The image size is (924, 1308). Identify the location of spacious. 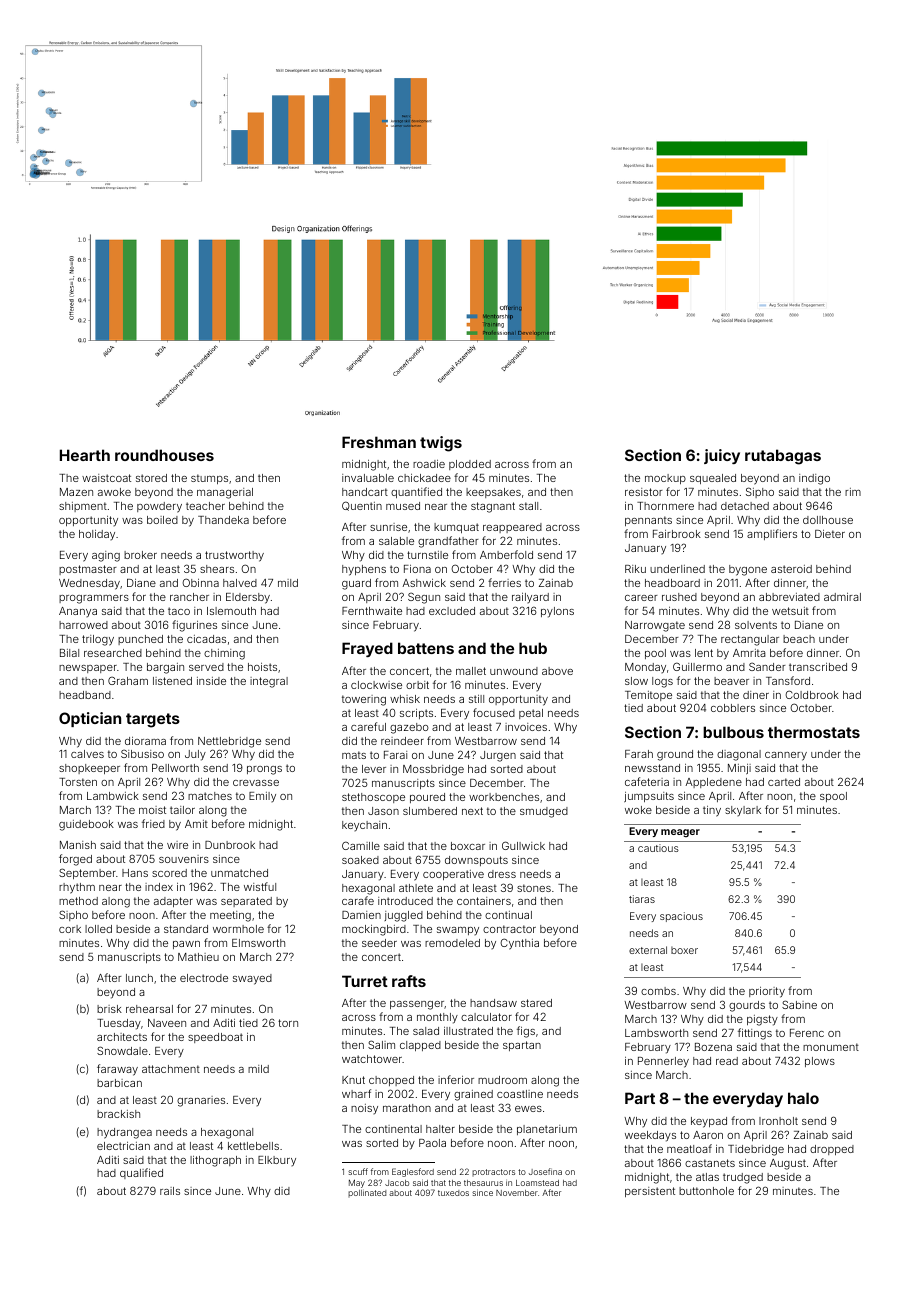
(681, 917).
